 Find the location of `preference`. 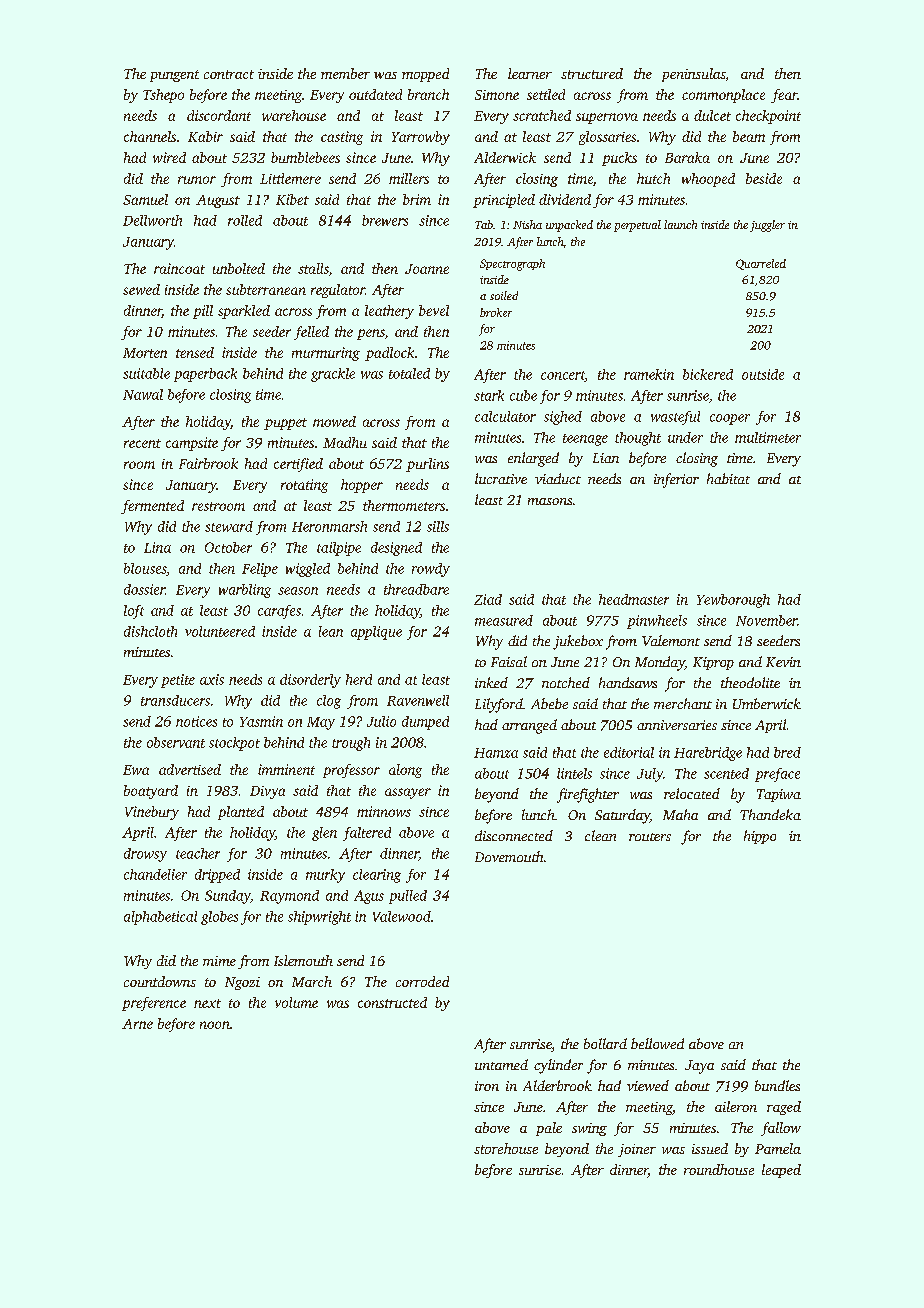

preference is located at coordinates (154, 1004).
